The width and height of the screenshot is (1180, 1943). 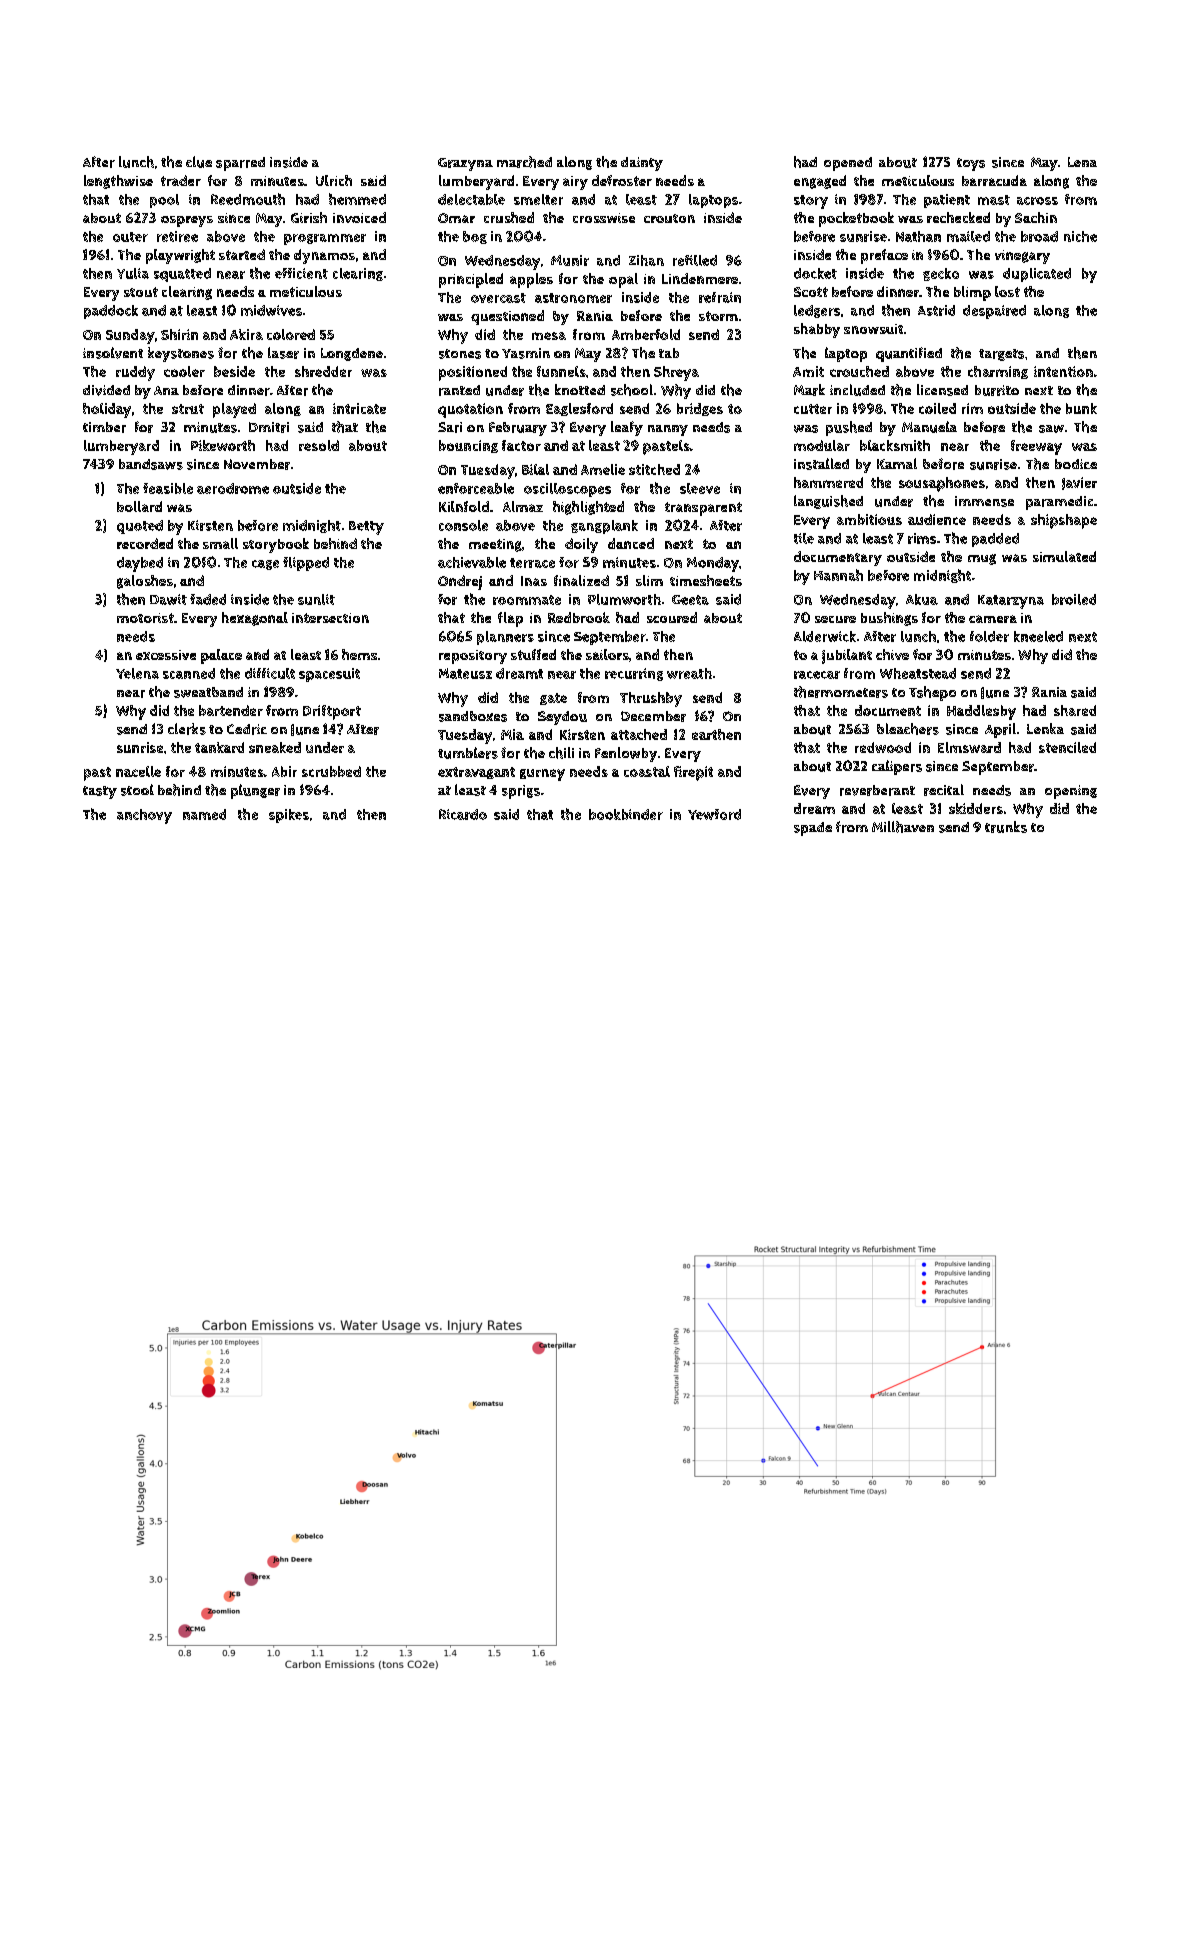 What do you see at coordinates (1006, 827) in the screenshot?
I see `trunks` at bounding box center [1006, 827].
